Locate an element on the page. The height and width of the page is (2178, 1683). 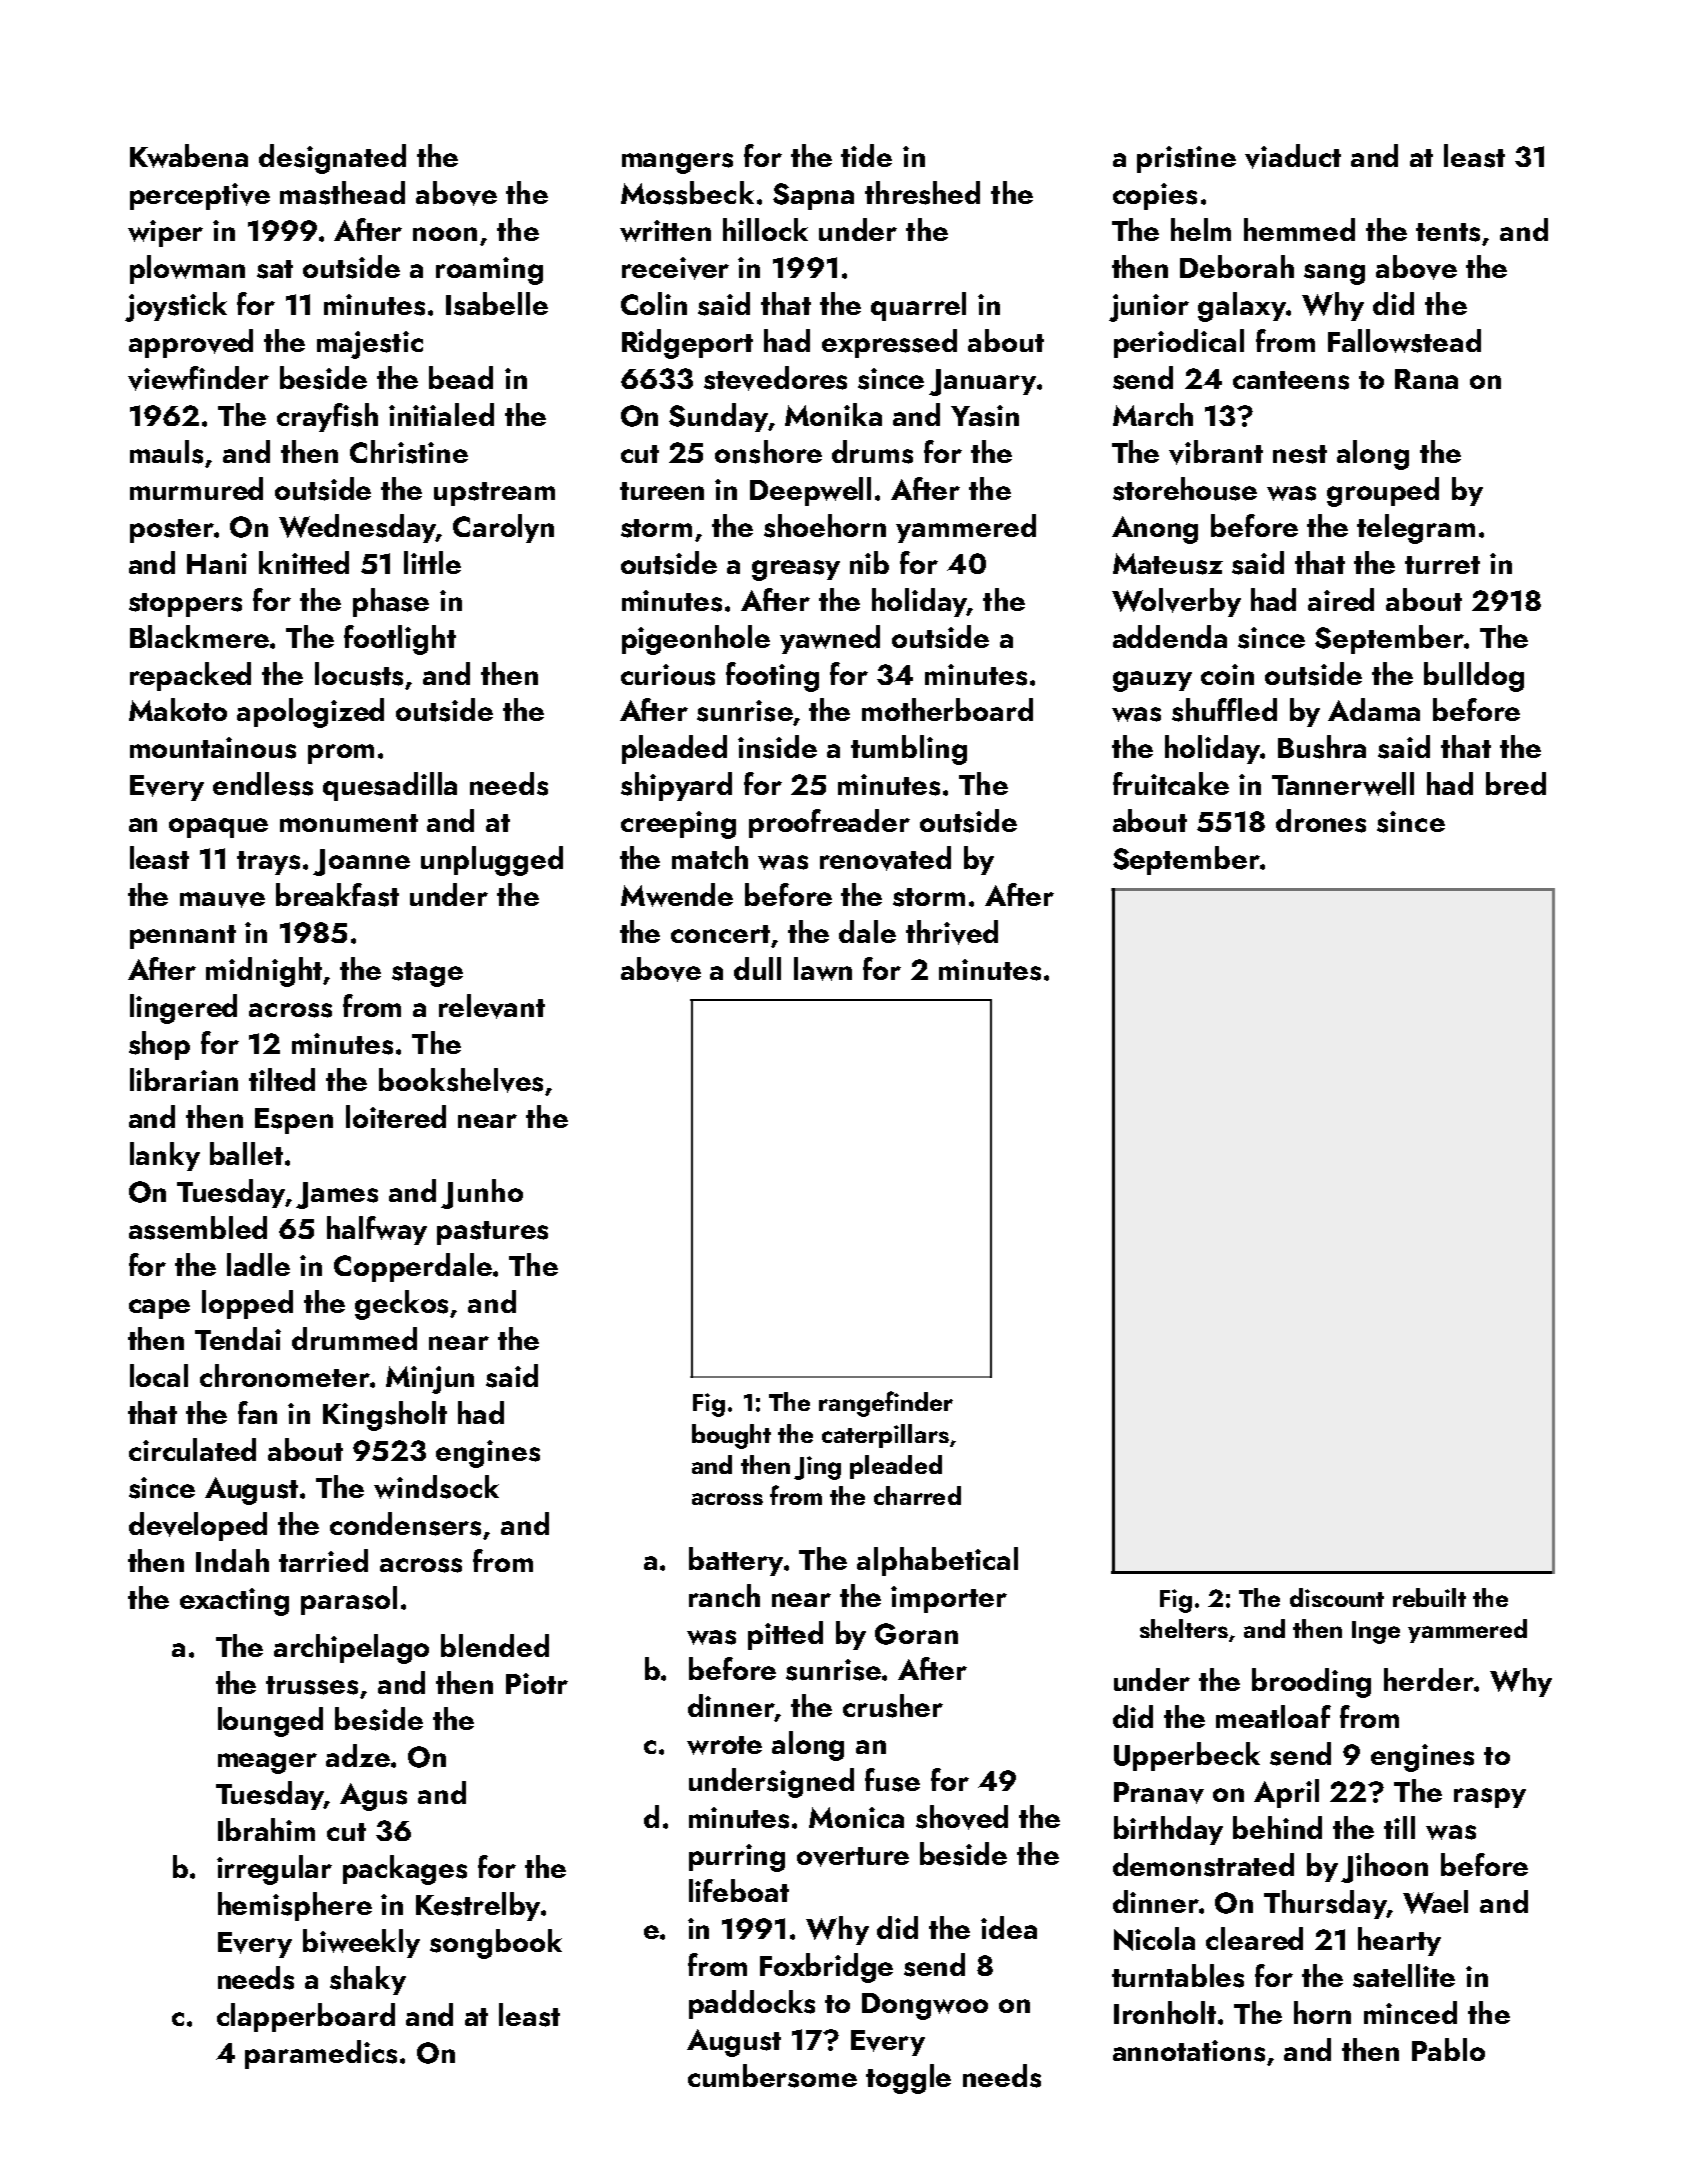
tide is located at coordinates (866, 155).
